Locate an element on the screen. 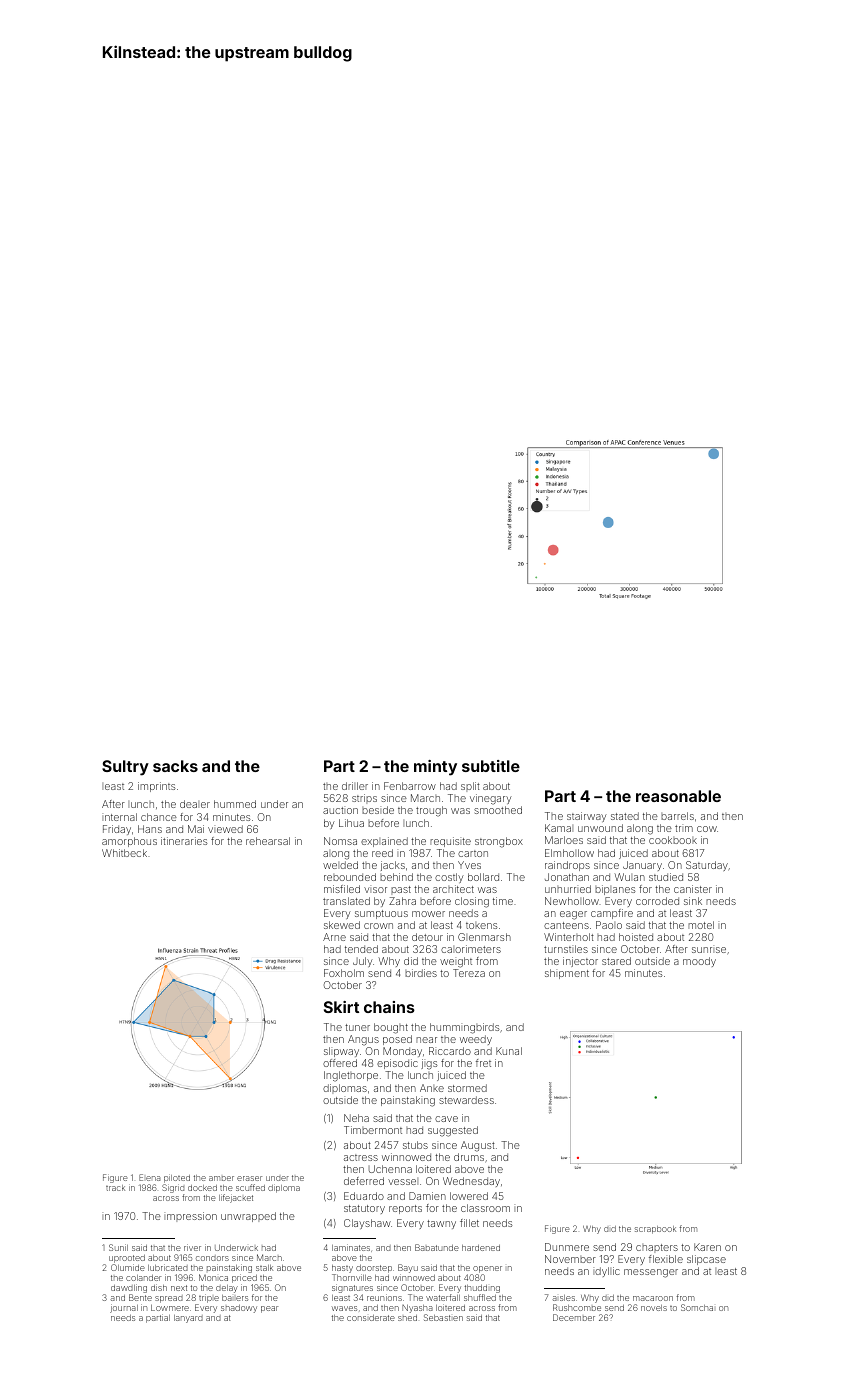  Timbermont is located at coordinates (373, 1130).
